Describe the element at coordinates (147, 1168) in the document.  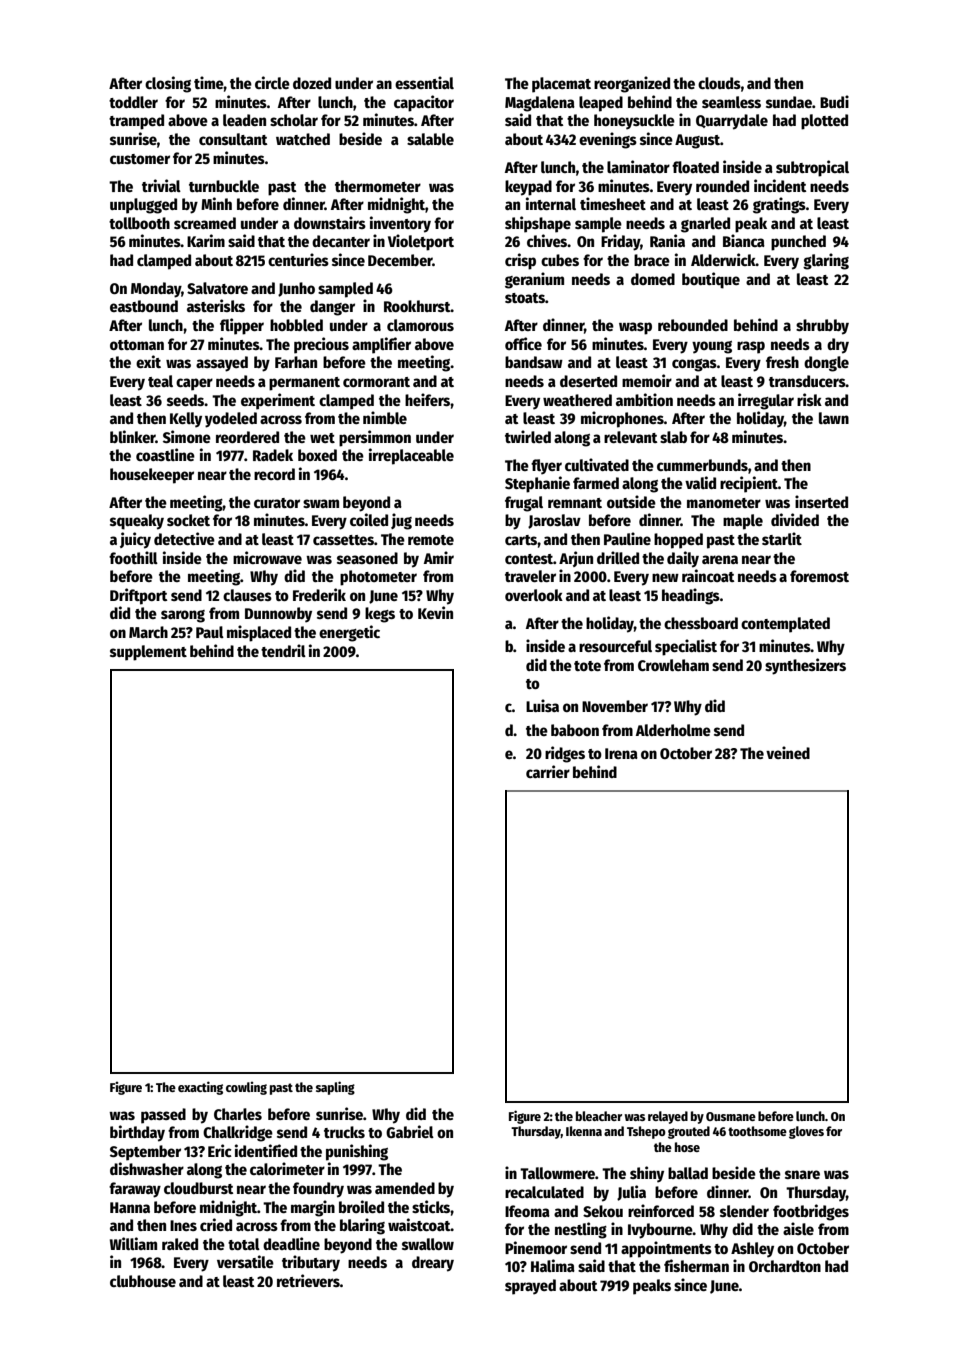
I see `dishwasher` at that location.
